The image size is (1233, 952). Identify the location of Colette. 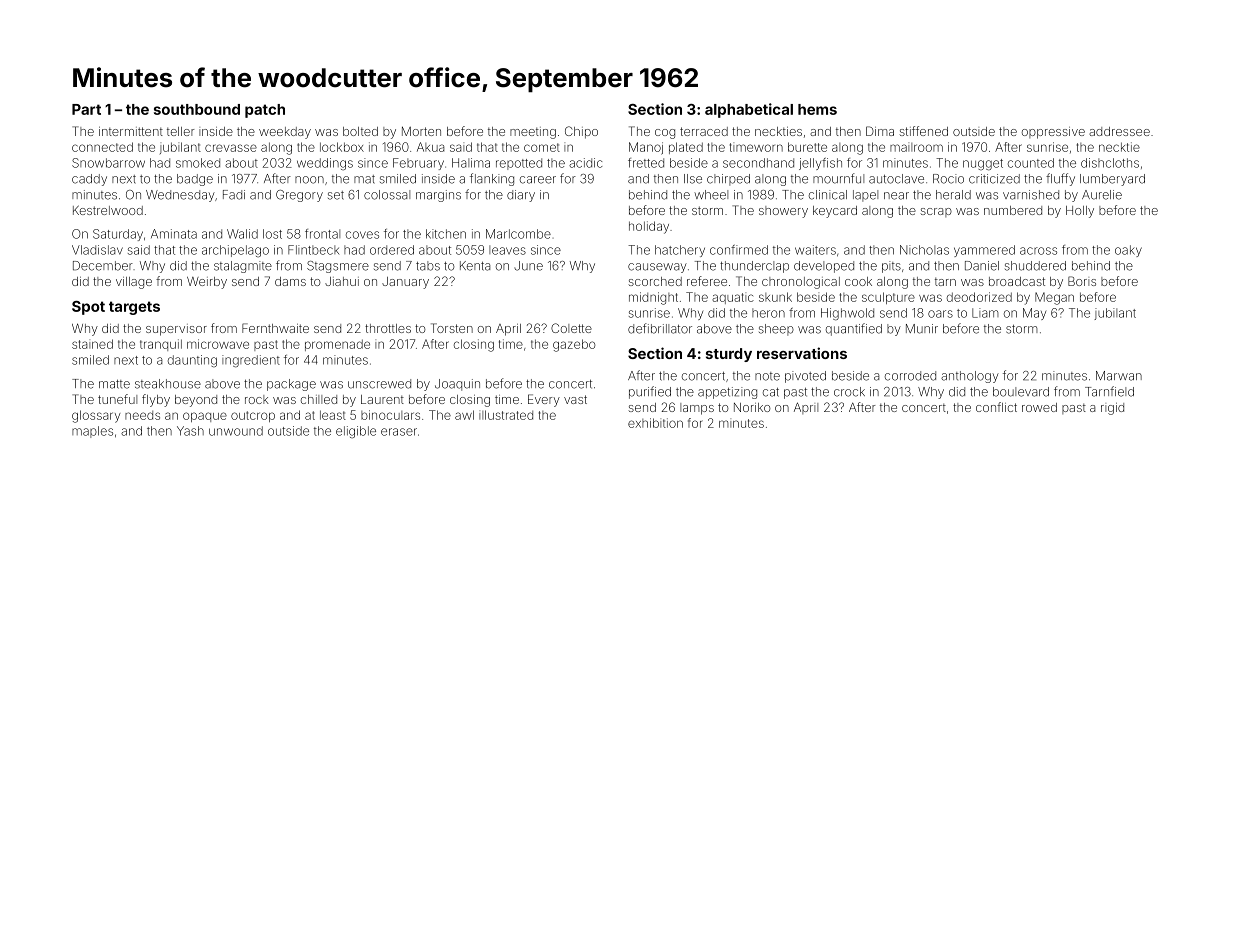
(571, 328).
